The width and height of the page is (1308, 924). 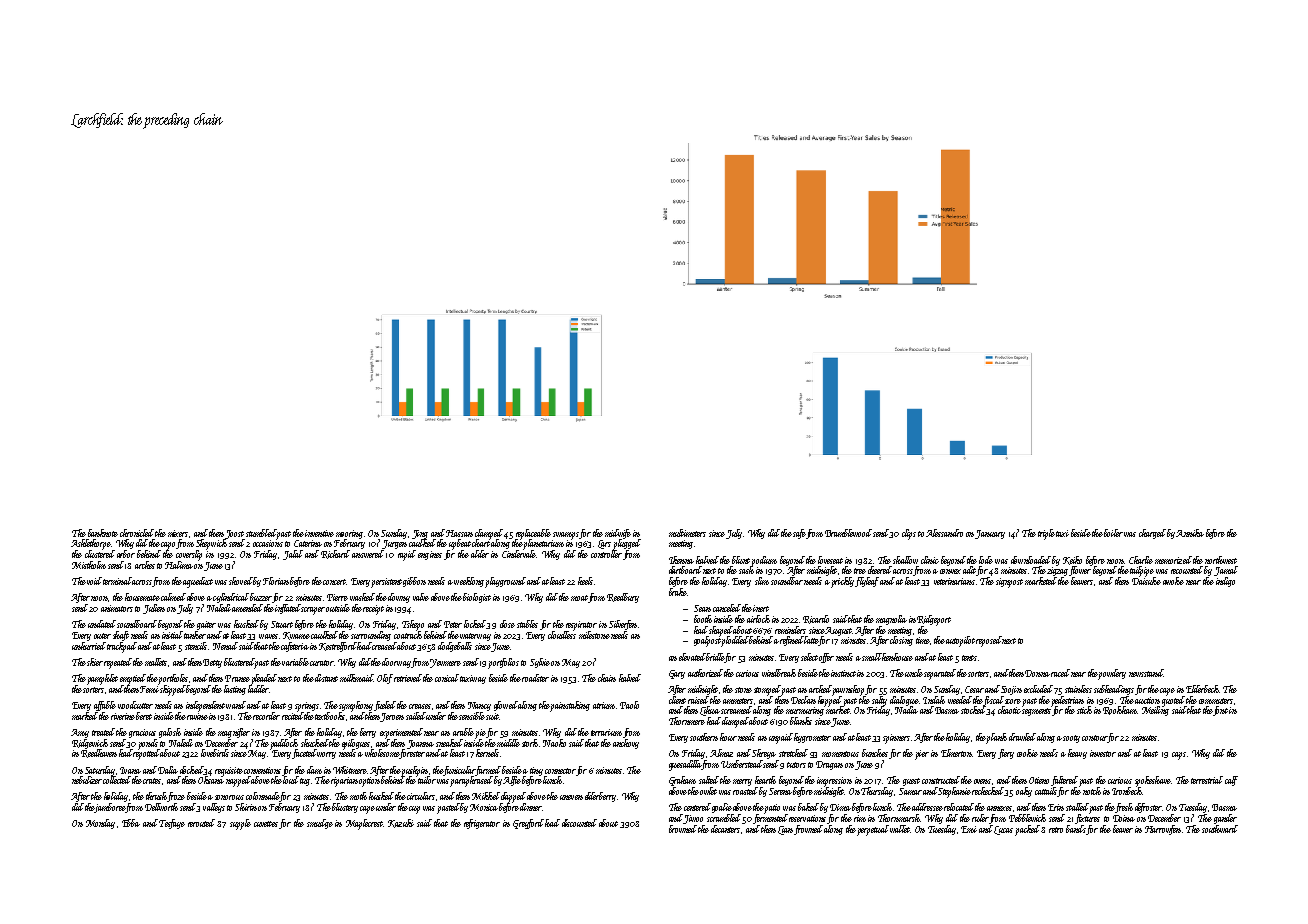 I want to click on mixers, so click(x=178, y=533).
